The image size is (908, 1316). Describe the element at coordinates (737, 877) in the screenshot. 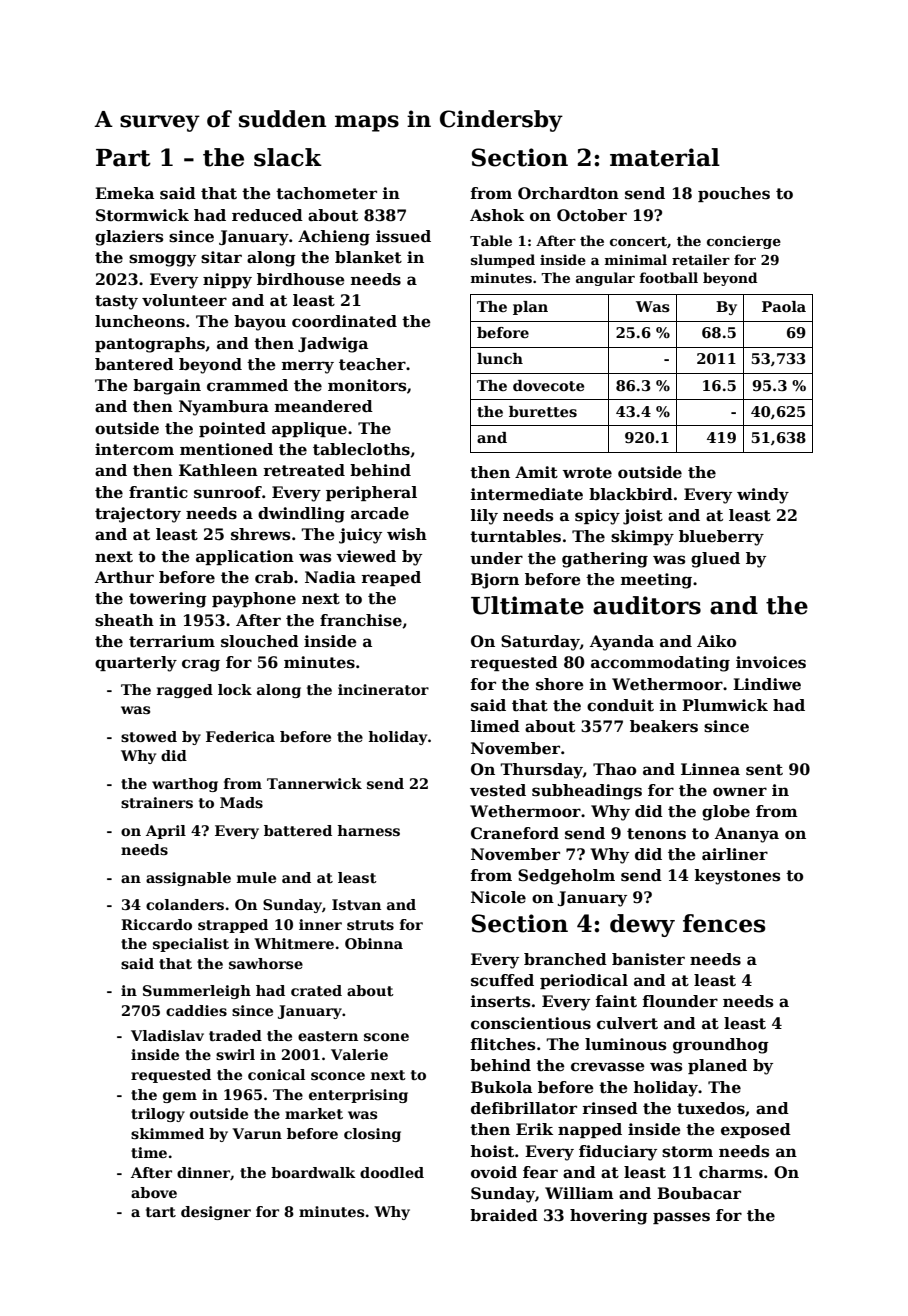

I see `keystones` at that location.
